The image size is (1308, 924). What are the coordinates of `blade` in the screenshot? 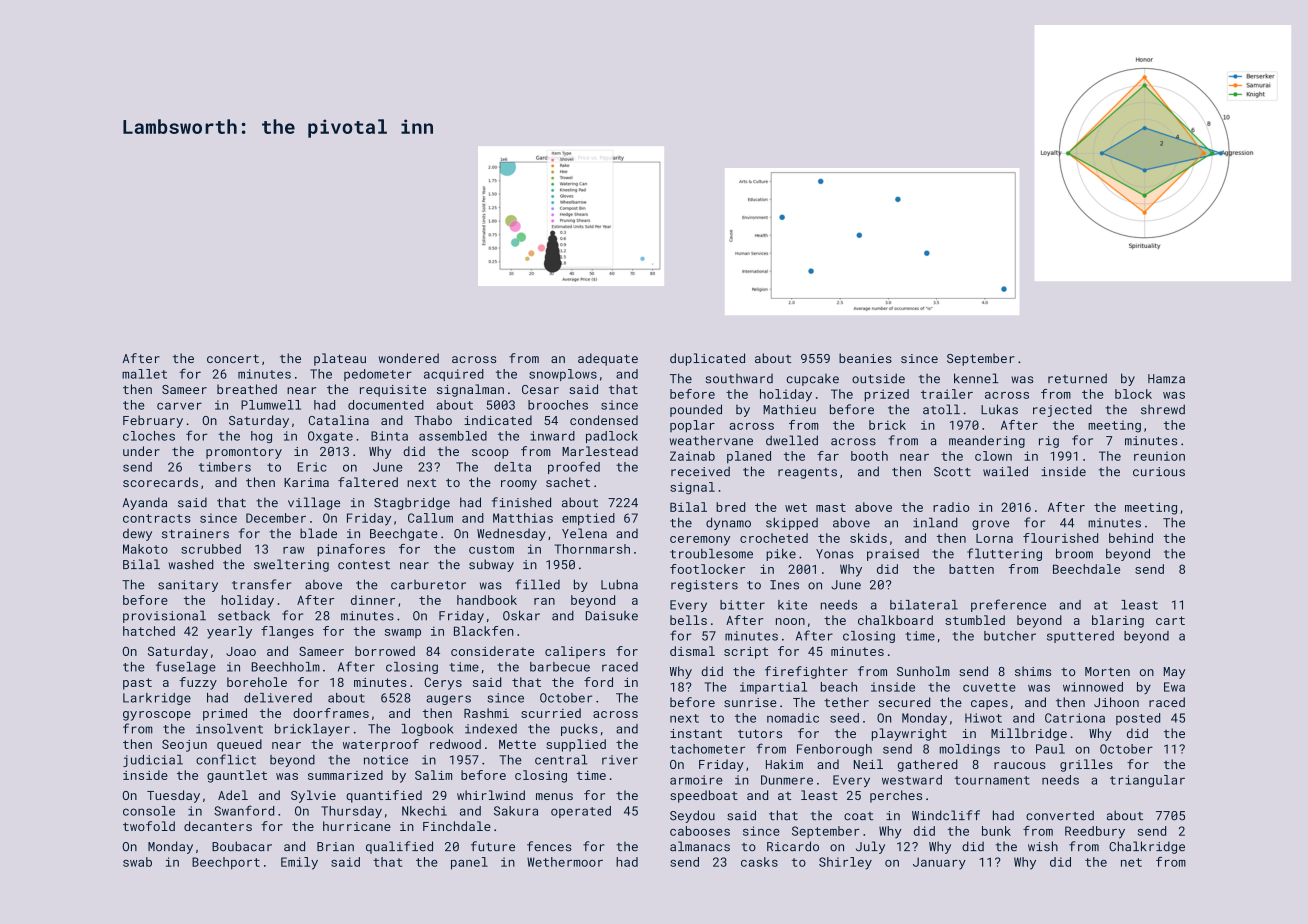 It's located at (318, 533).
